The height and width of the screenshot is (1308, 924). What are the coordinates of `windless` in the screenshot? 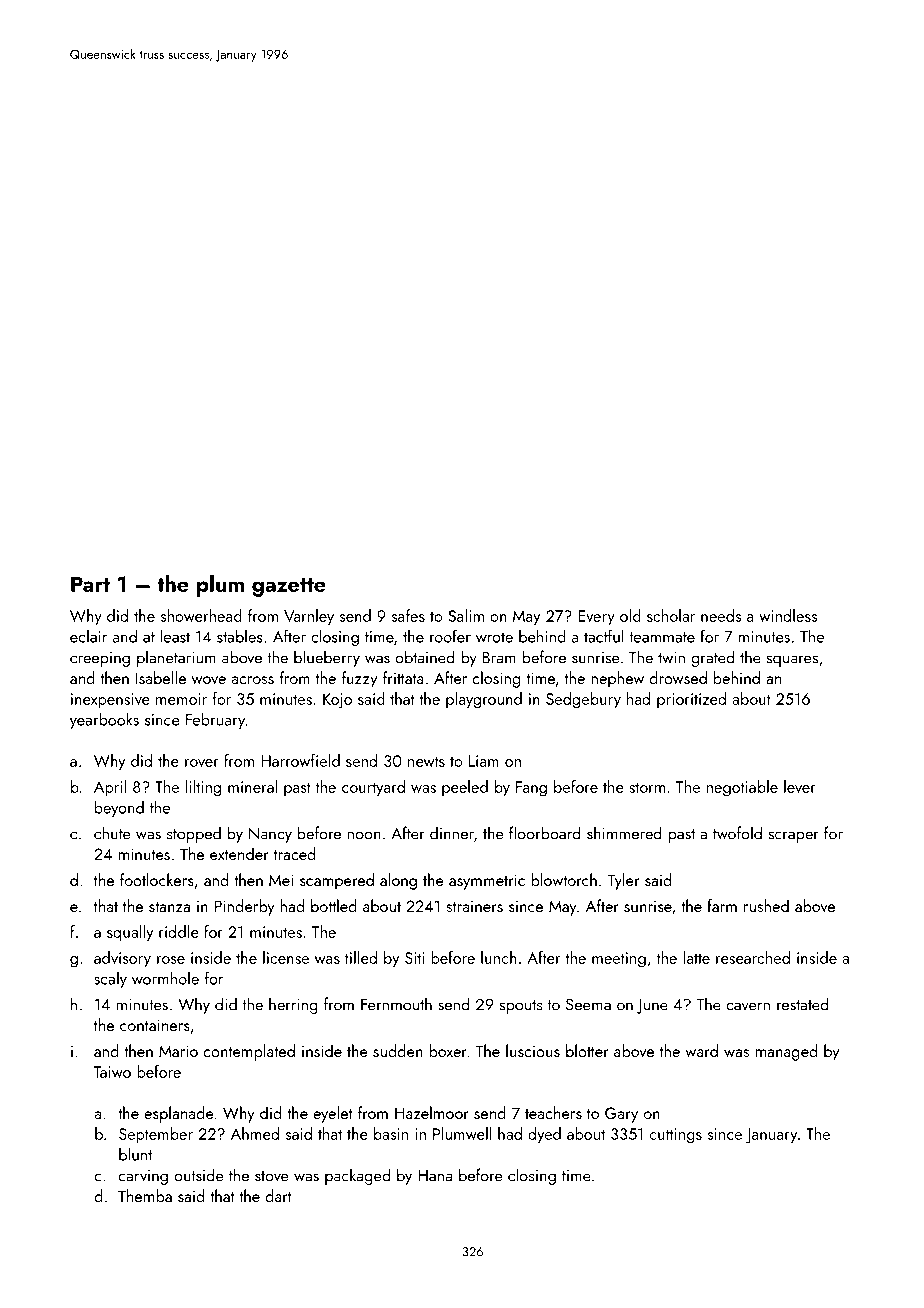 It's located at (788, 615).
